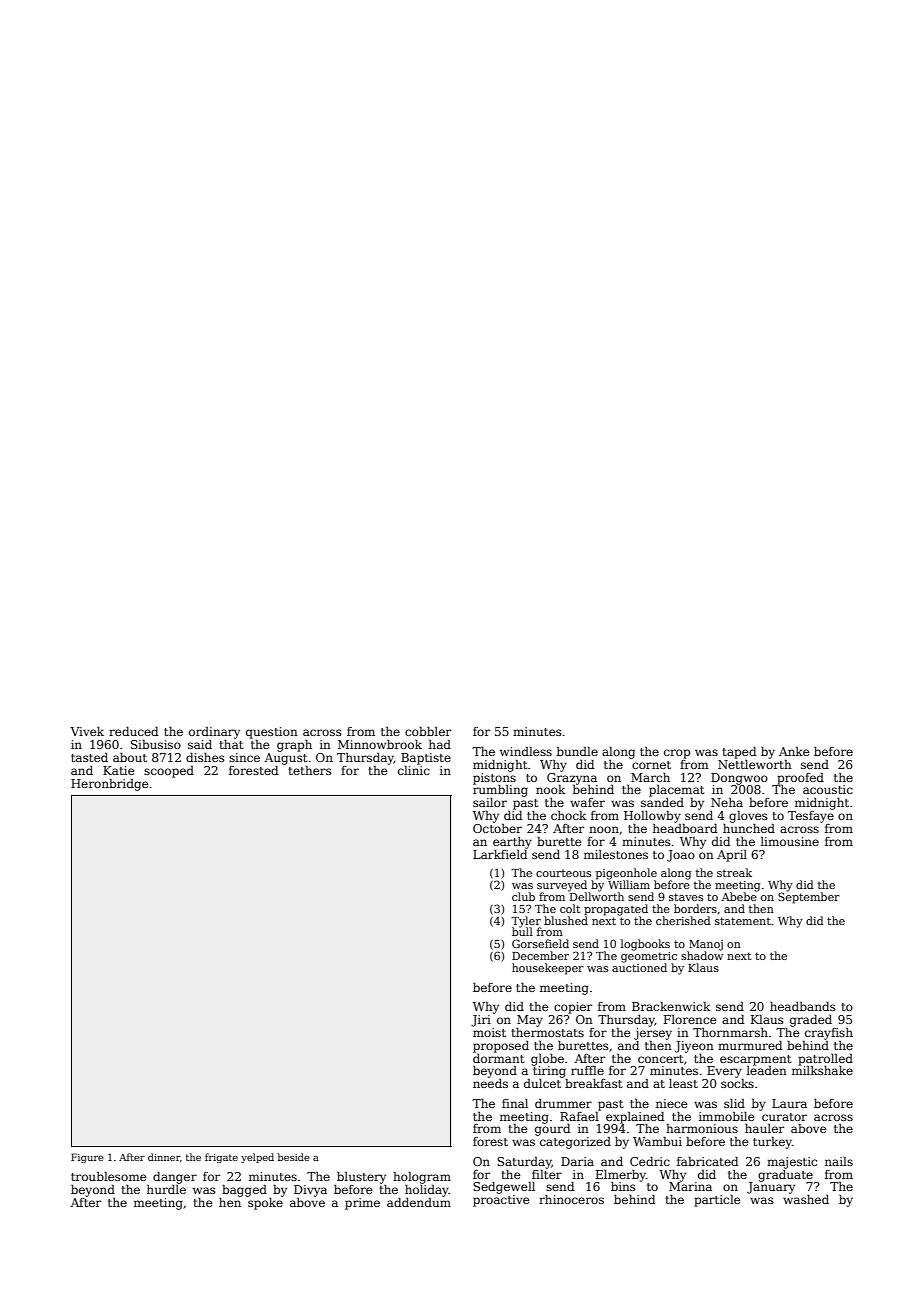  I want to click on reduced, so click(133, 731).
